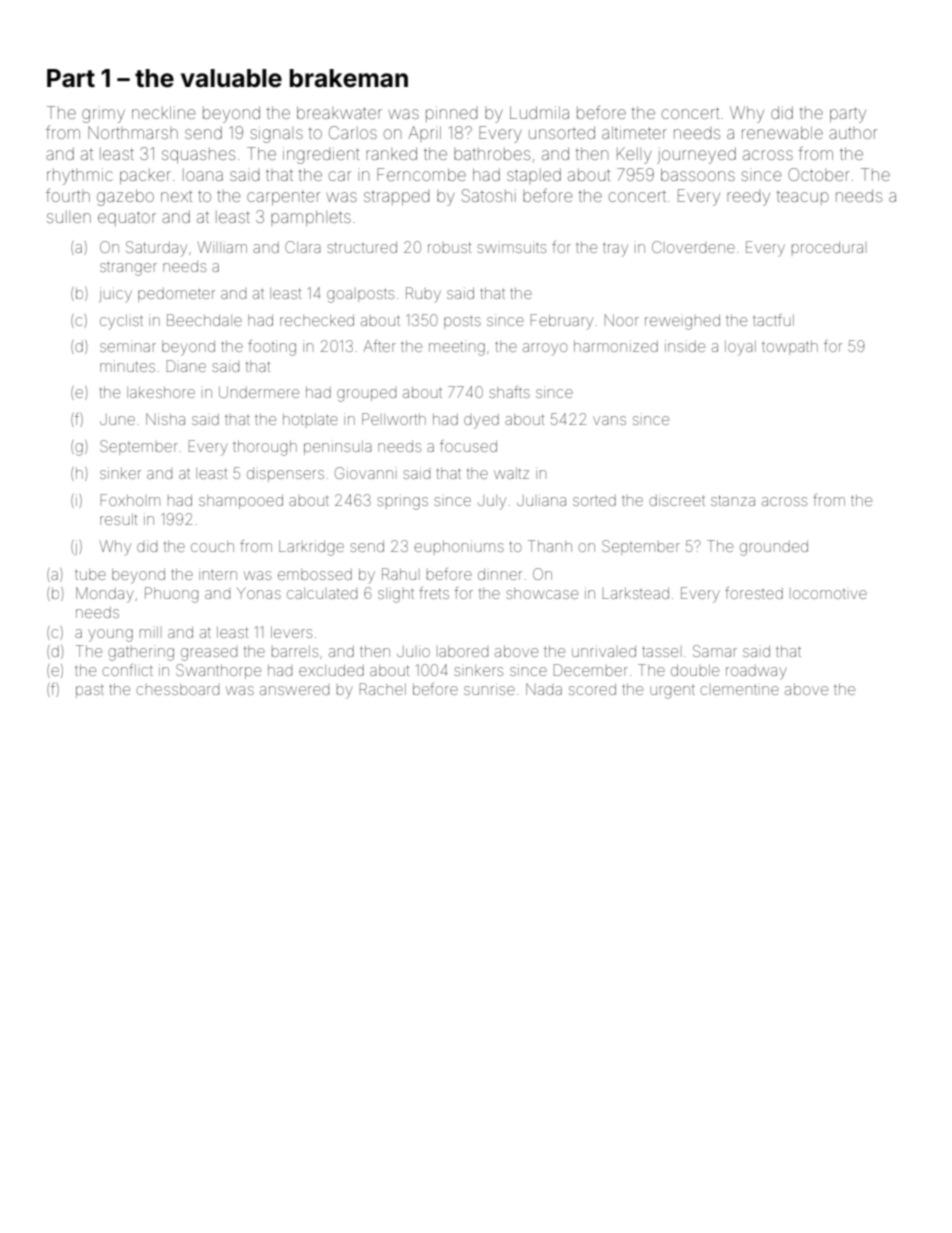  Describe the element at coordinates (802, 198) in the page. I see `teacup` at that location.
